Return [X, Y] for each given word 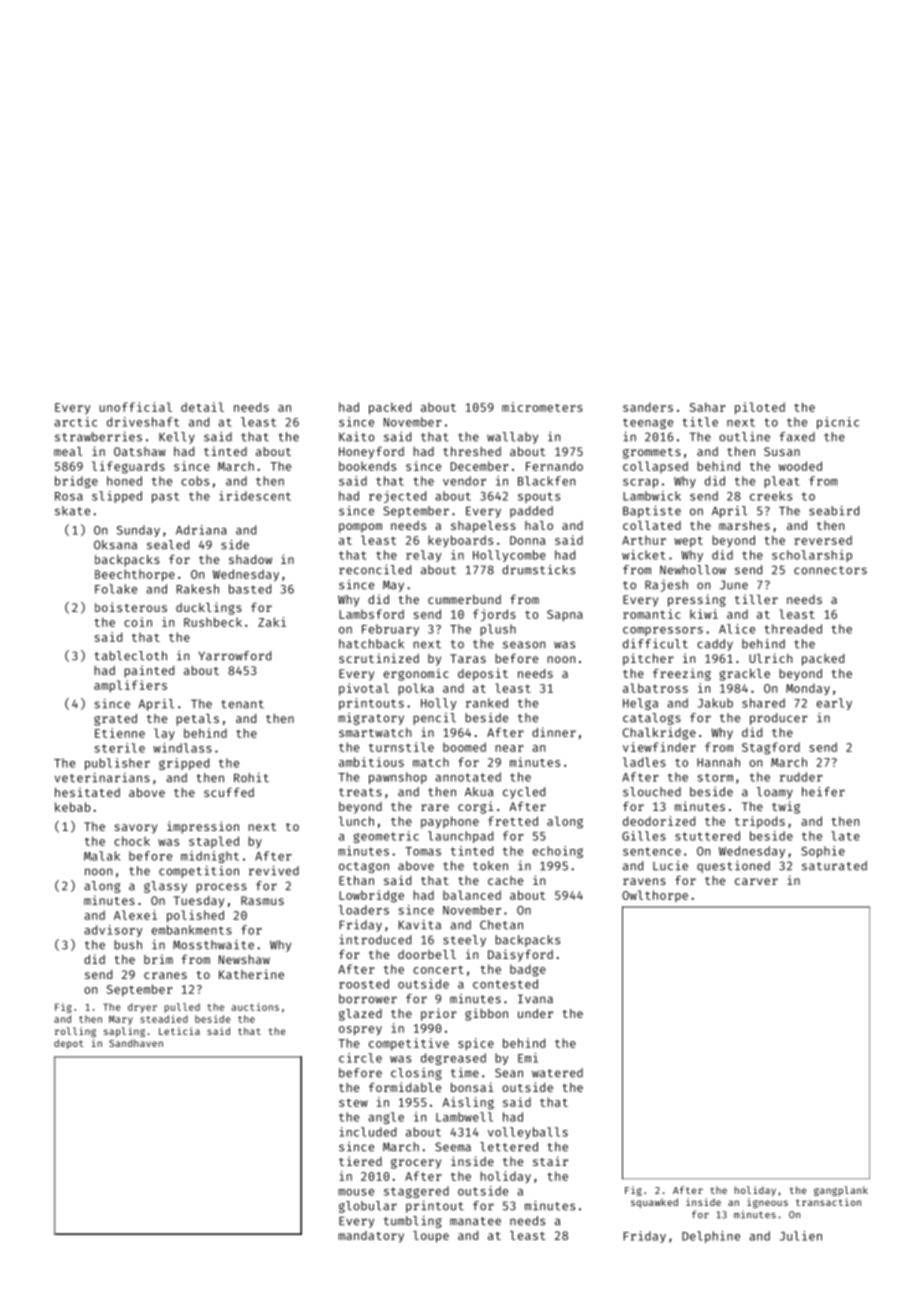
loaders [364, 910]
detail [202, 407]
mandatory [371, 1237]
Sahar [707, 407]
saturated [834, 866]
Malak [102, 856]
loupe [431, 1237]
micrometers [542, 407]
